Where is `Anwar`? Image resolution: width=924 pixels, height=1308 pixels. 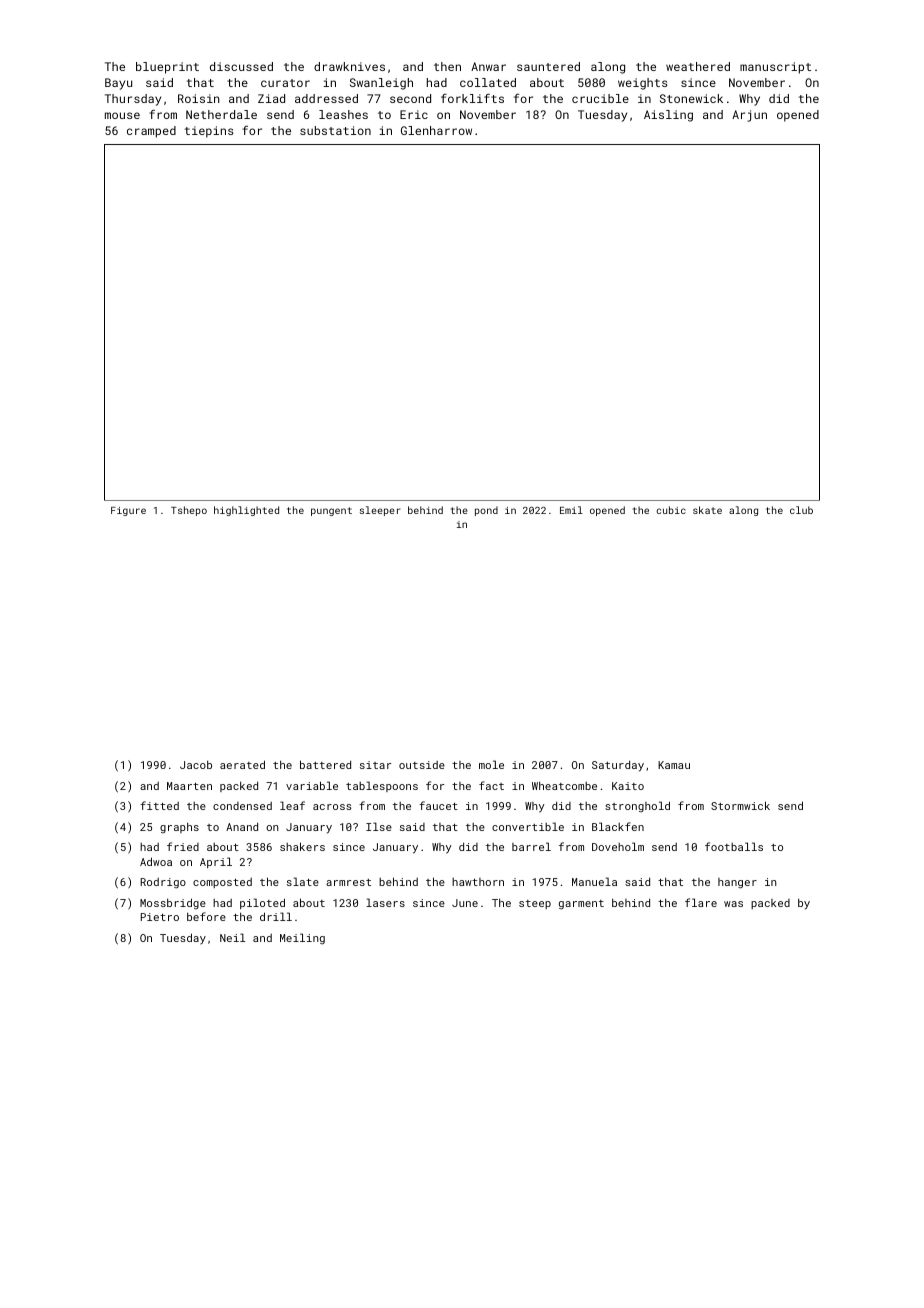
Anwar is located at coordinates (488, 66).
